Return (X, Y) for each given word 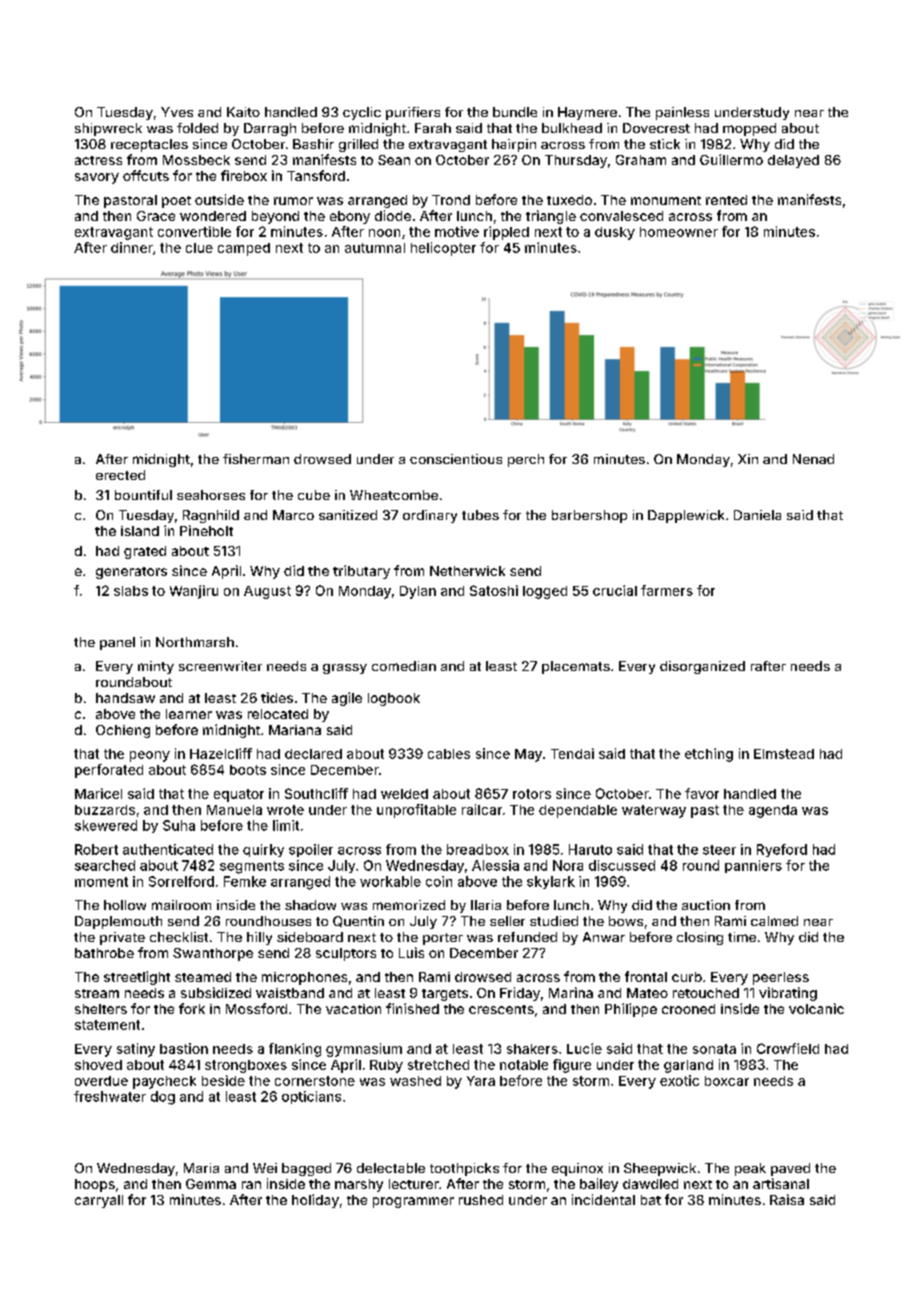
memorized (409, 905)
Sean (394, 160)
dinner (132, 247)
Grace (156, 216)
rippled (506, 233)
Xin (748, 459)
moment (101, 882)
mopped (749, 129)
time (742, 937)
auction (706, 905)
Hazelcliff (221, 753)
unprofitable (416, 811)
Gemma (211, 1184)
